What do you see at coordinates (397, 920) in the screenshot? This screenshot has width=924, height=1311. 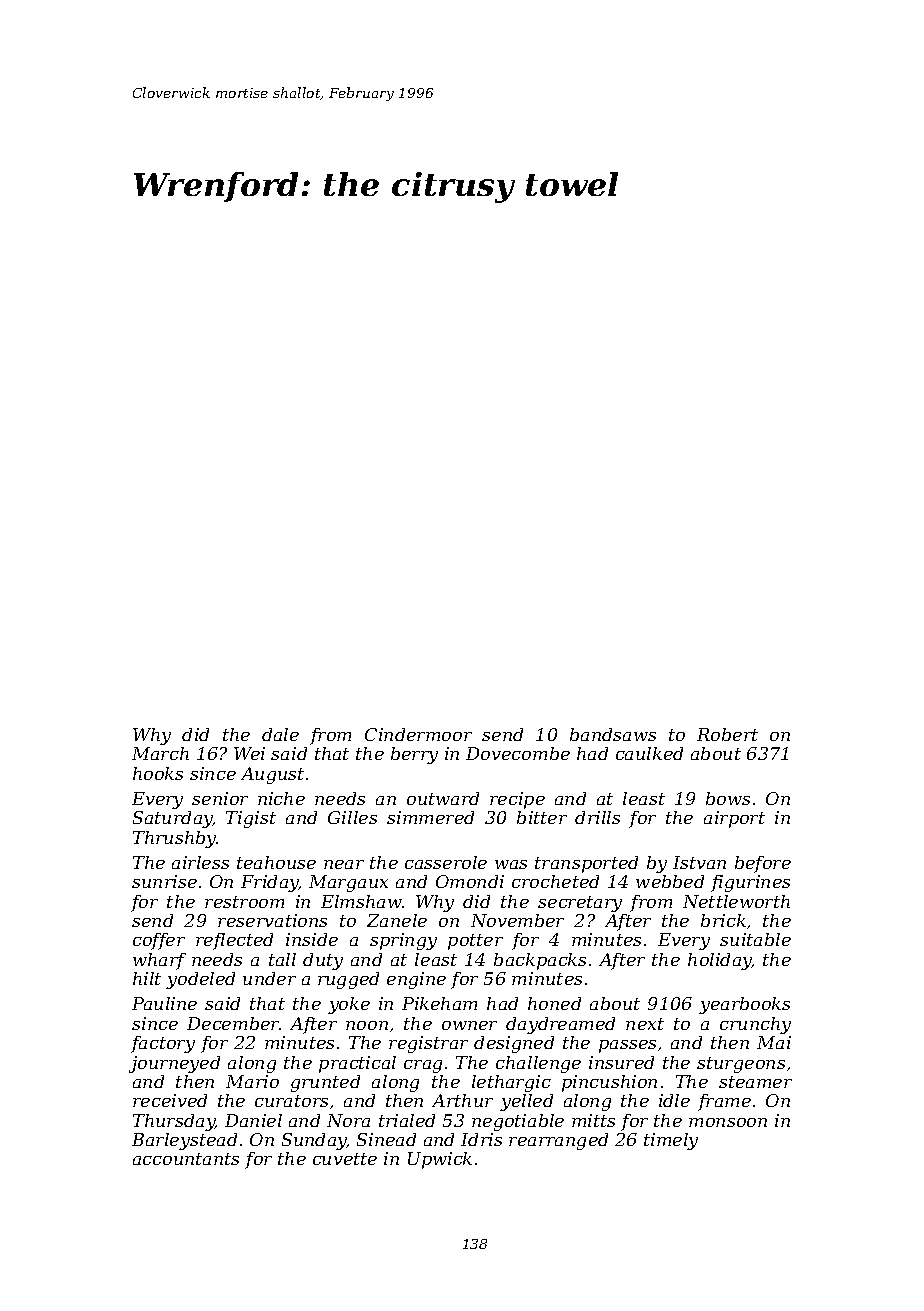 I see `Zanele` at bounding box center [397, 920].
